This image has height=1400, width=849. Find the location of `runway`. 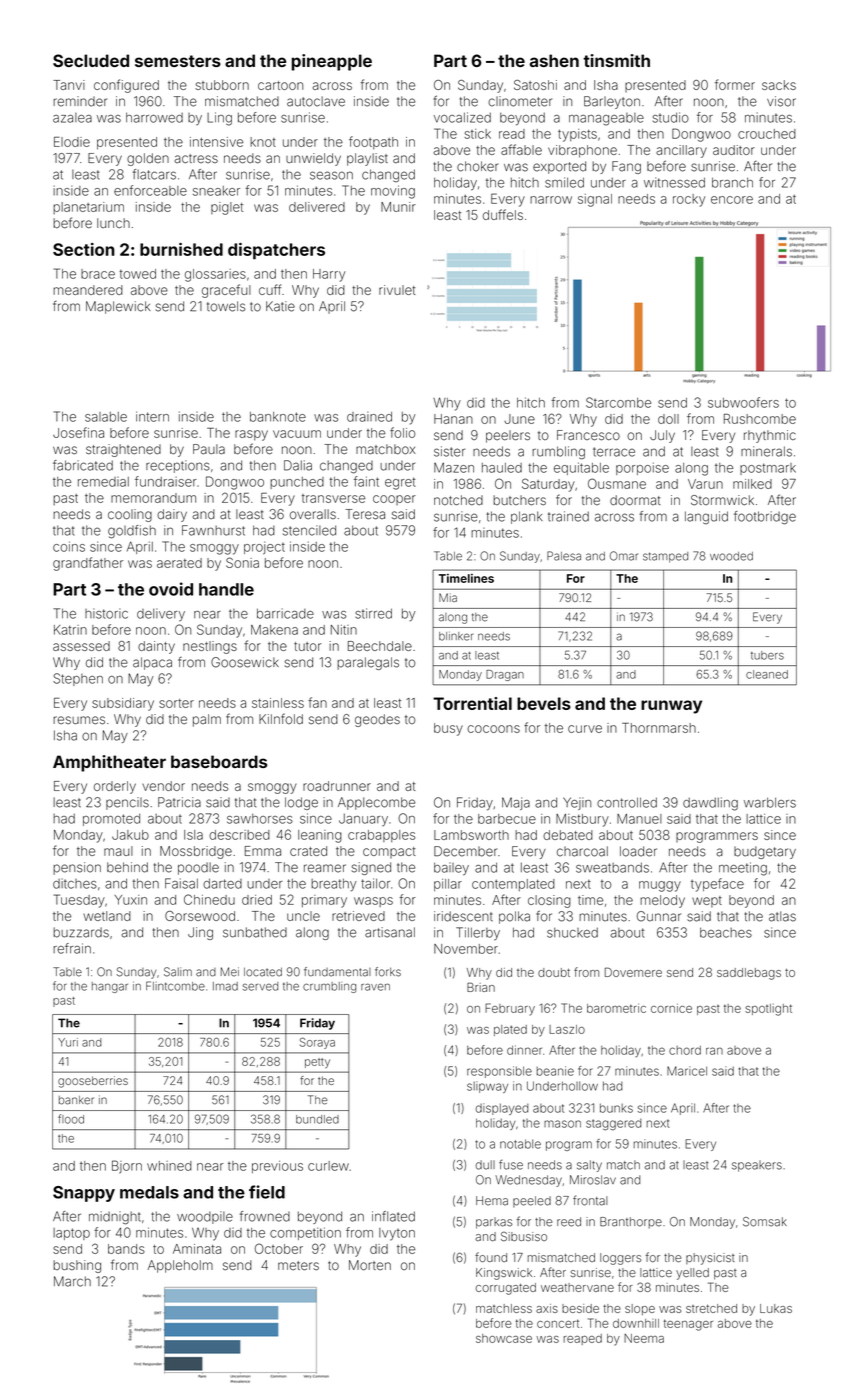

runway is located at coordinates (671, 707).
